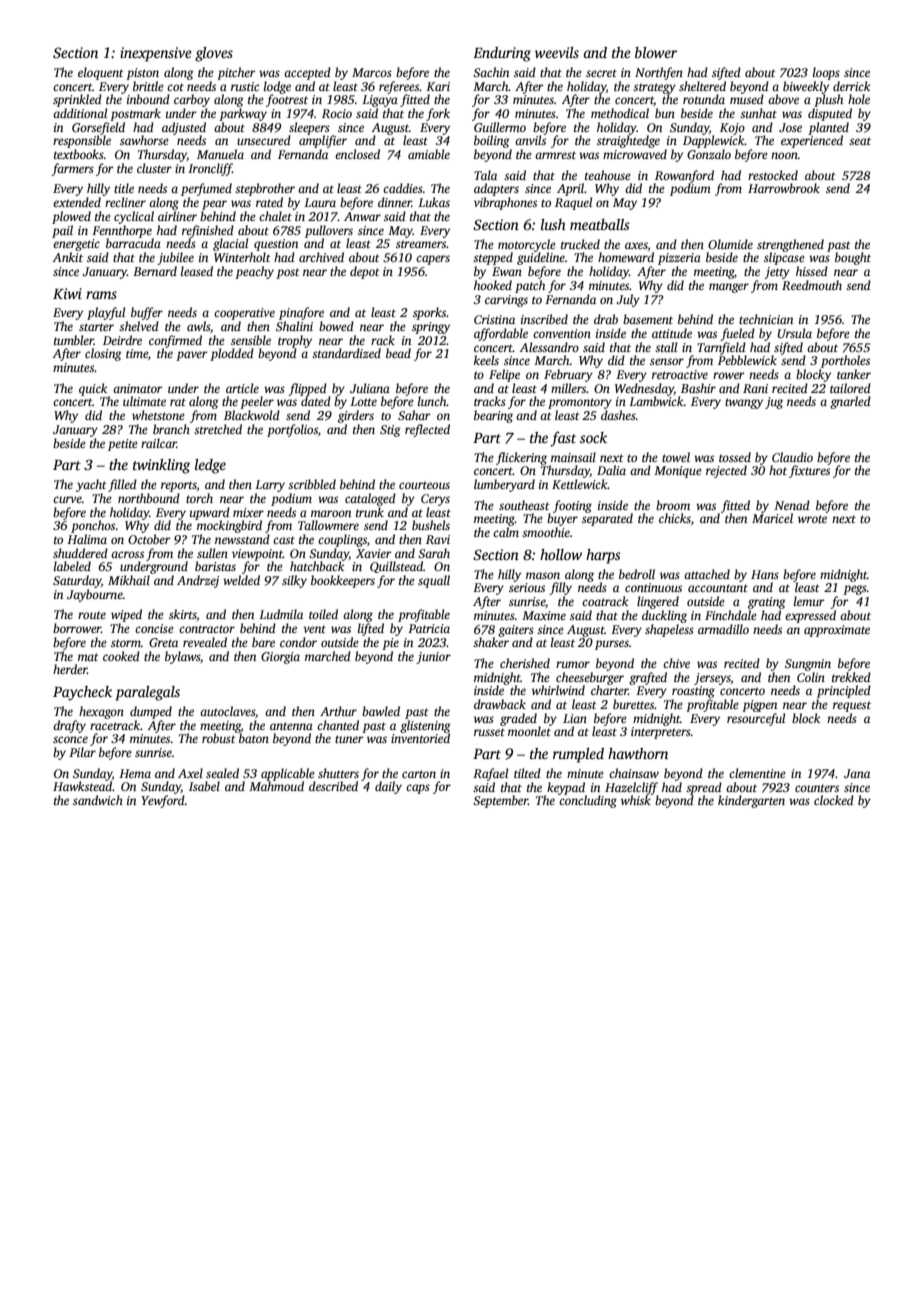 The image size is (924, 1308). Describe the element at coordinates (851, 86) in the screenshot. I see `derrick` at that location.
